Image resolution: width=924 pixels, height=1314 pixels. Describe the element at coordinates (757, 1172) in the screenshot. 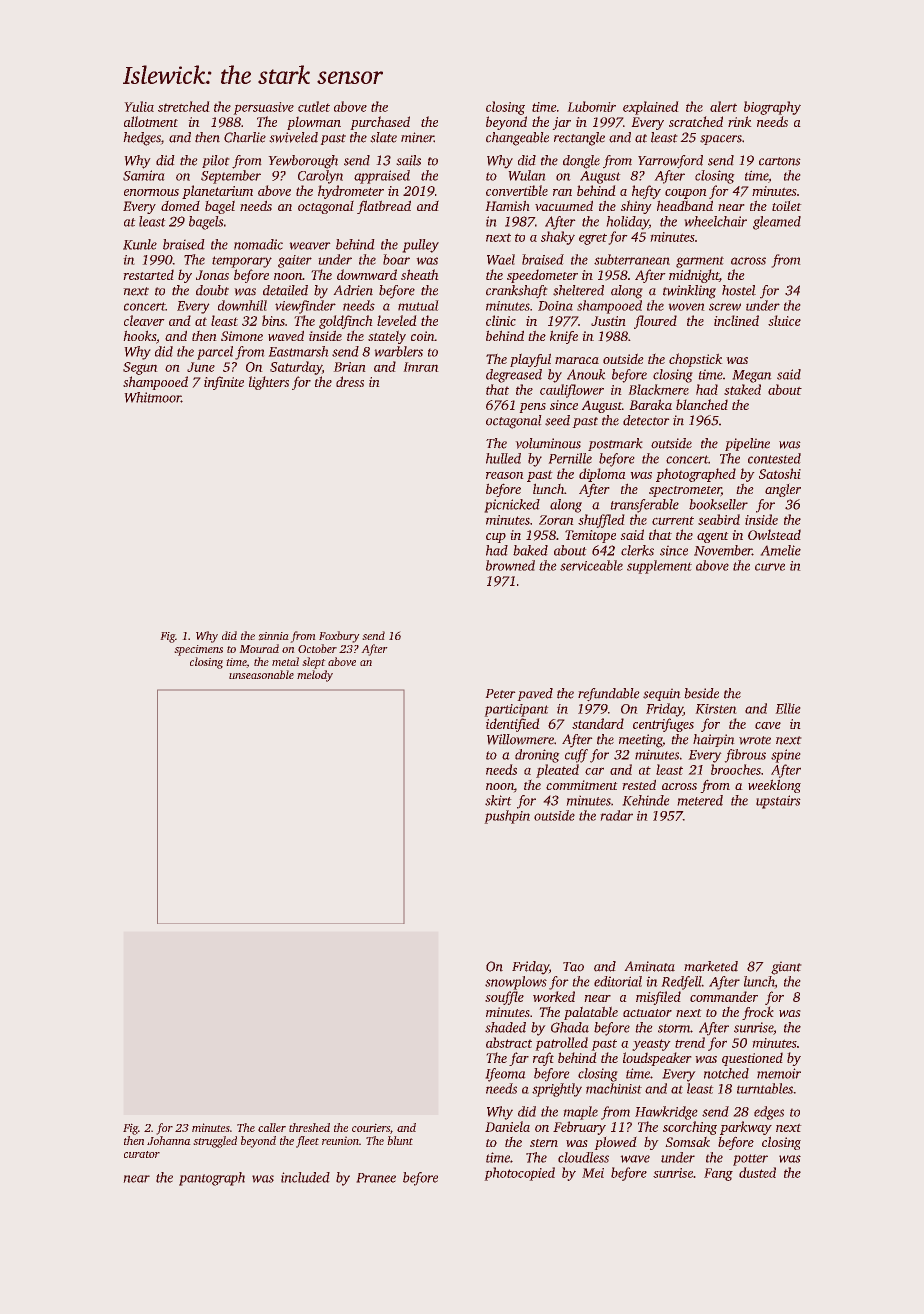

I see `dusted` at that location.
